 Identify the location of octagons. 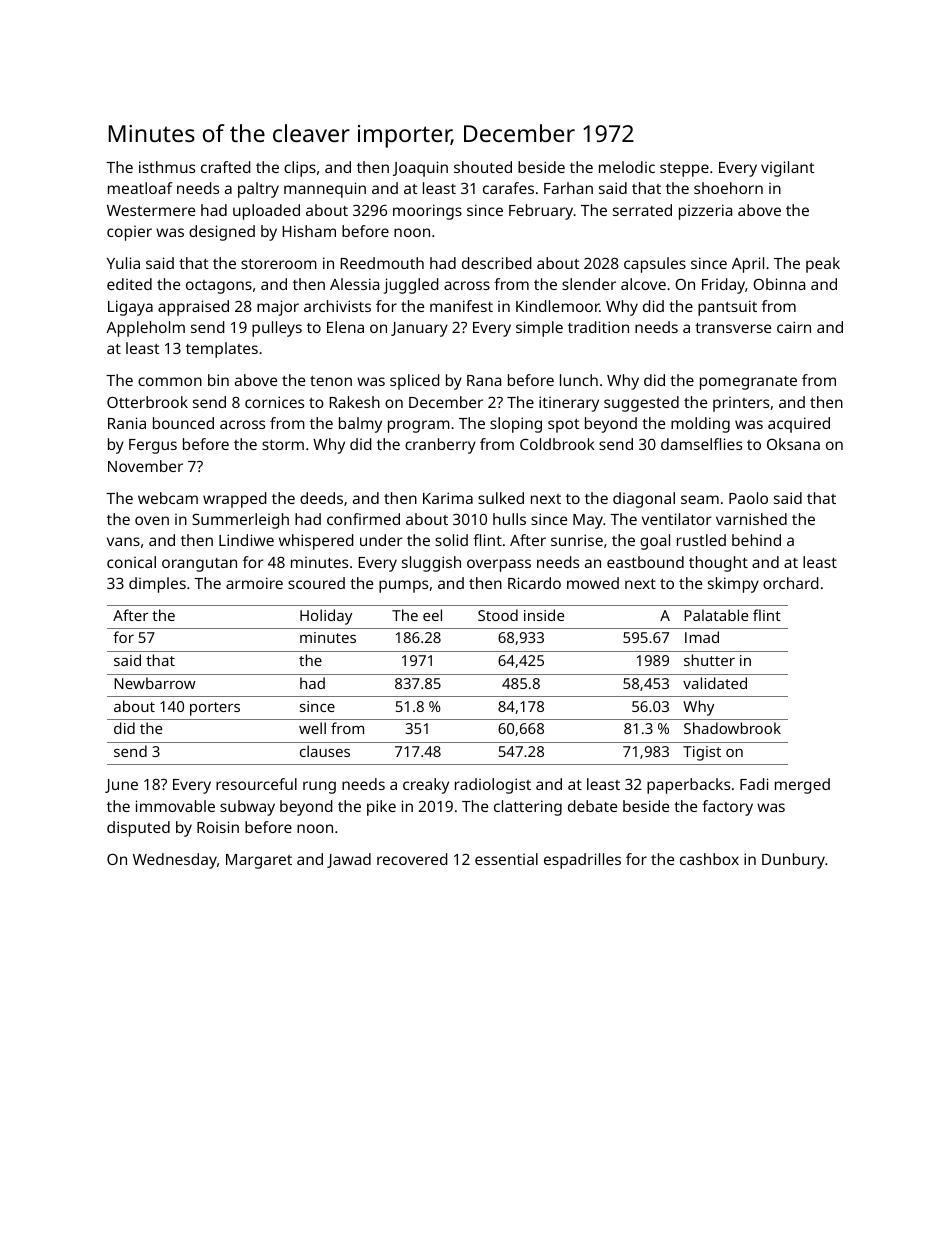
(219, 287).
